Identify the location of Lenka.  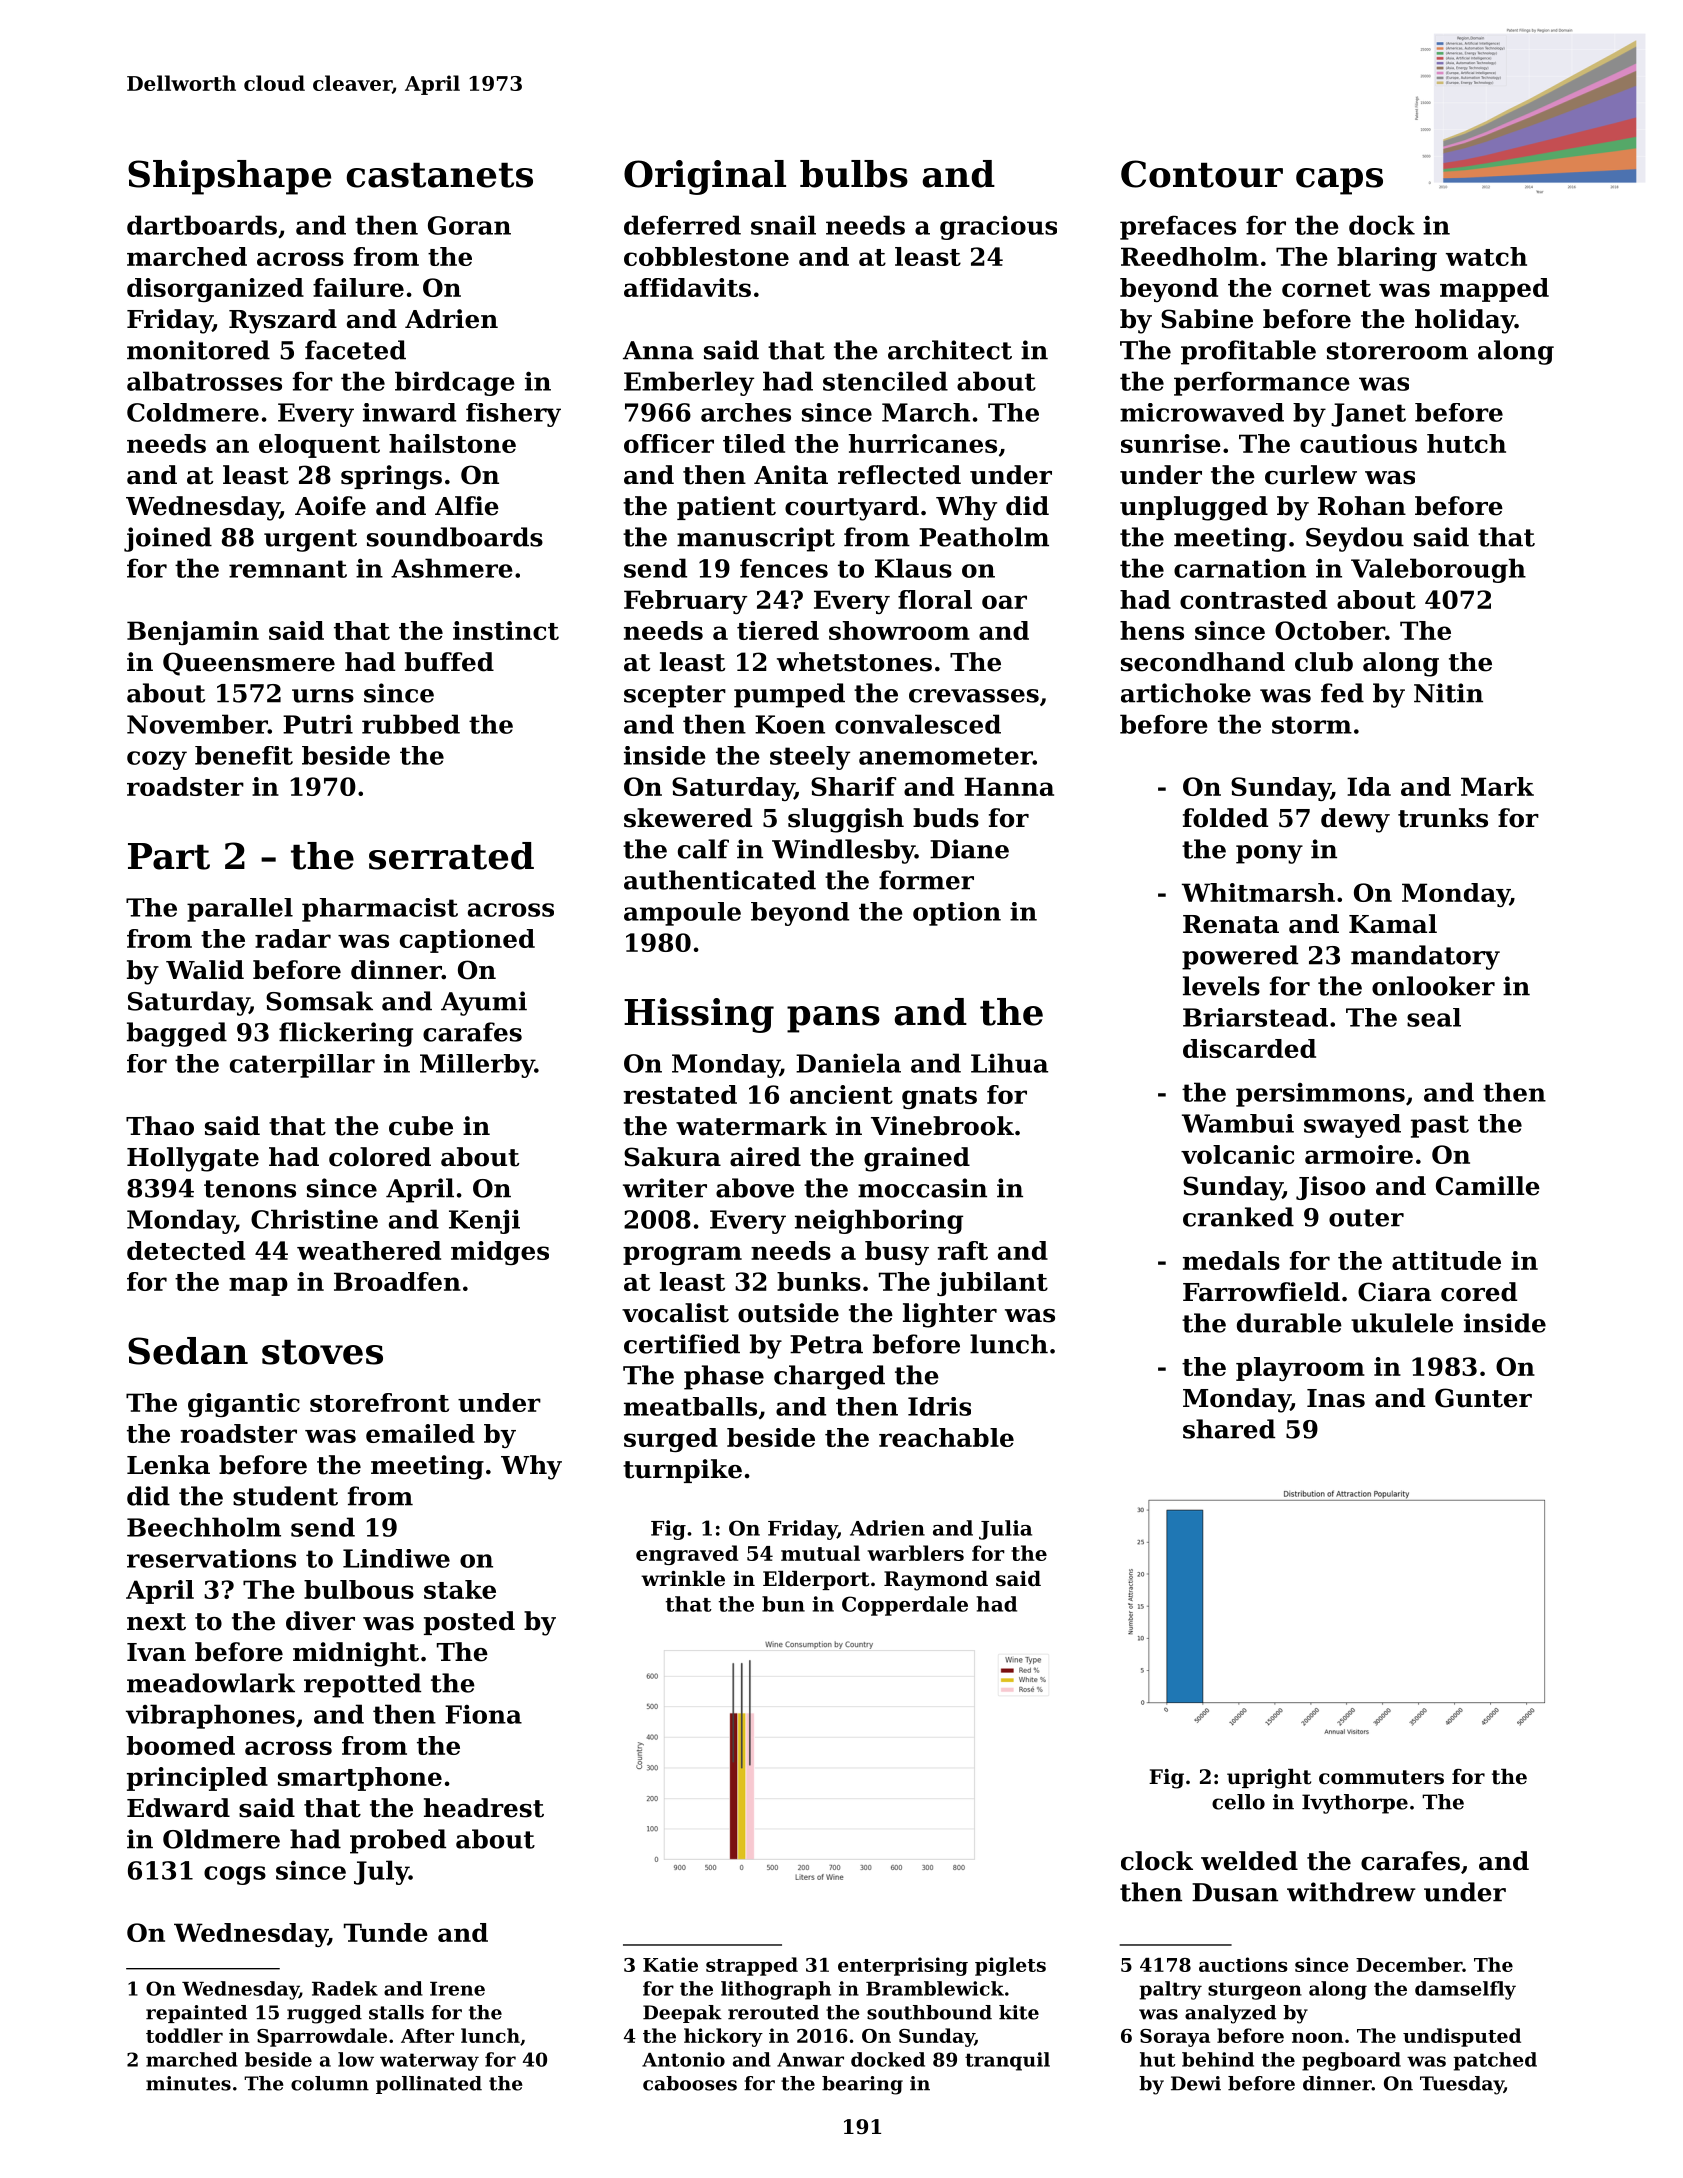
(168, 1465).
